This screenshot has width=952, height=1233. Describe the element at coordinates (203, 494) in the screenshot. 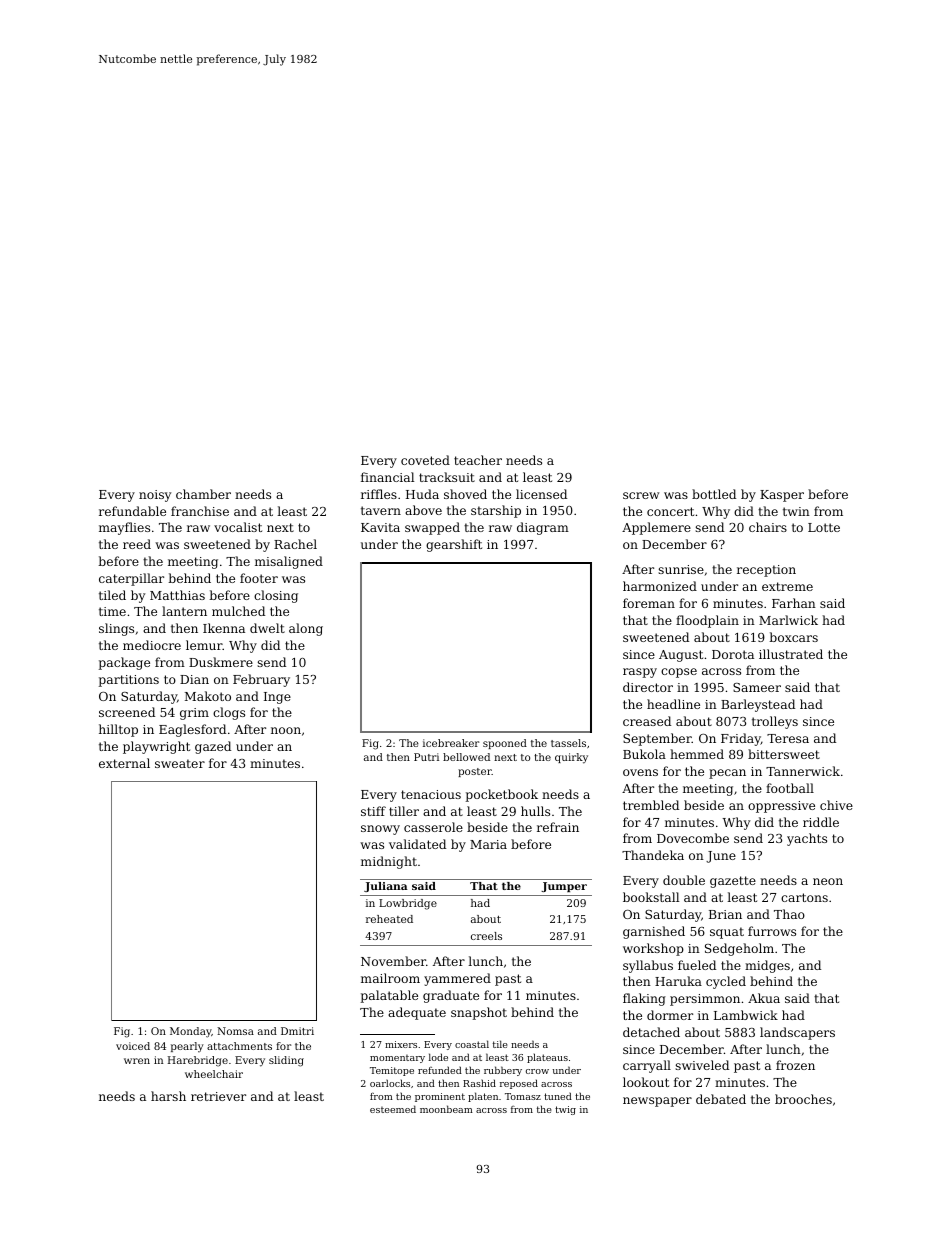

I see `chamber` at that location.
